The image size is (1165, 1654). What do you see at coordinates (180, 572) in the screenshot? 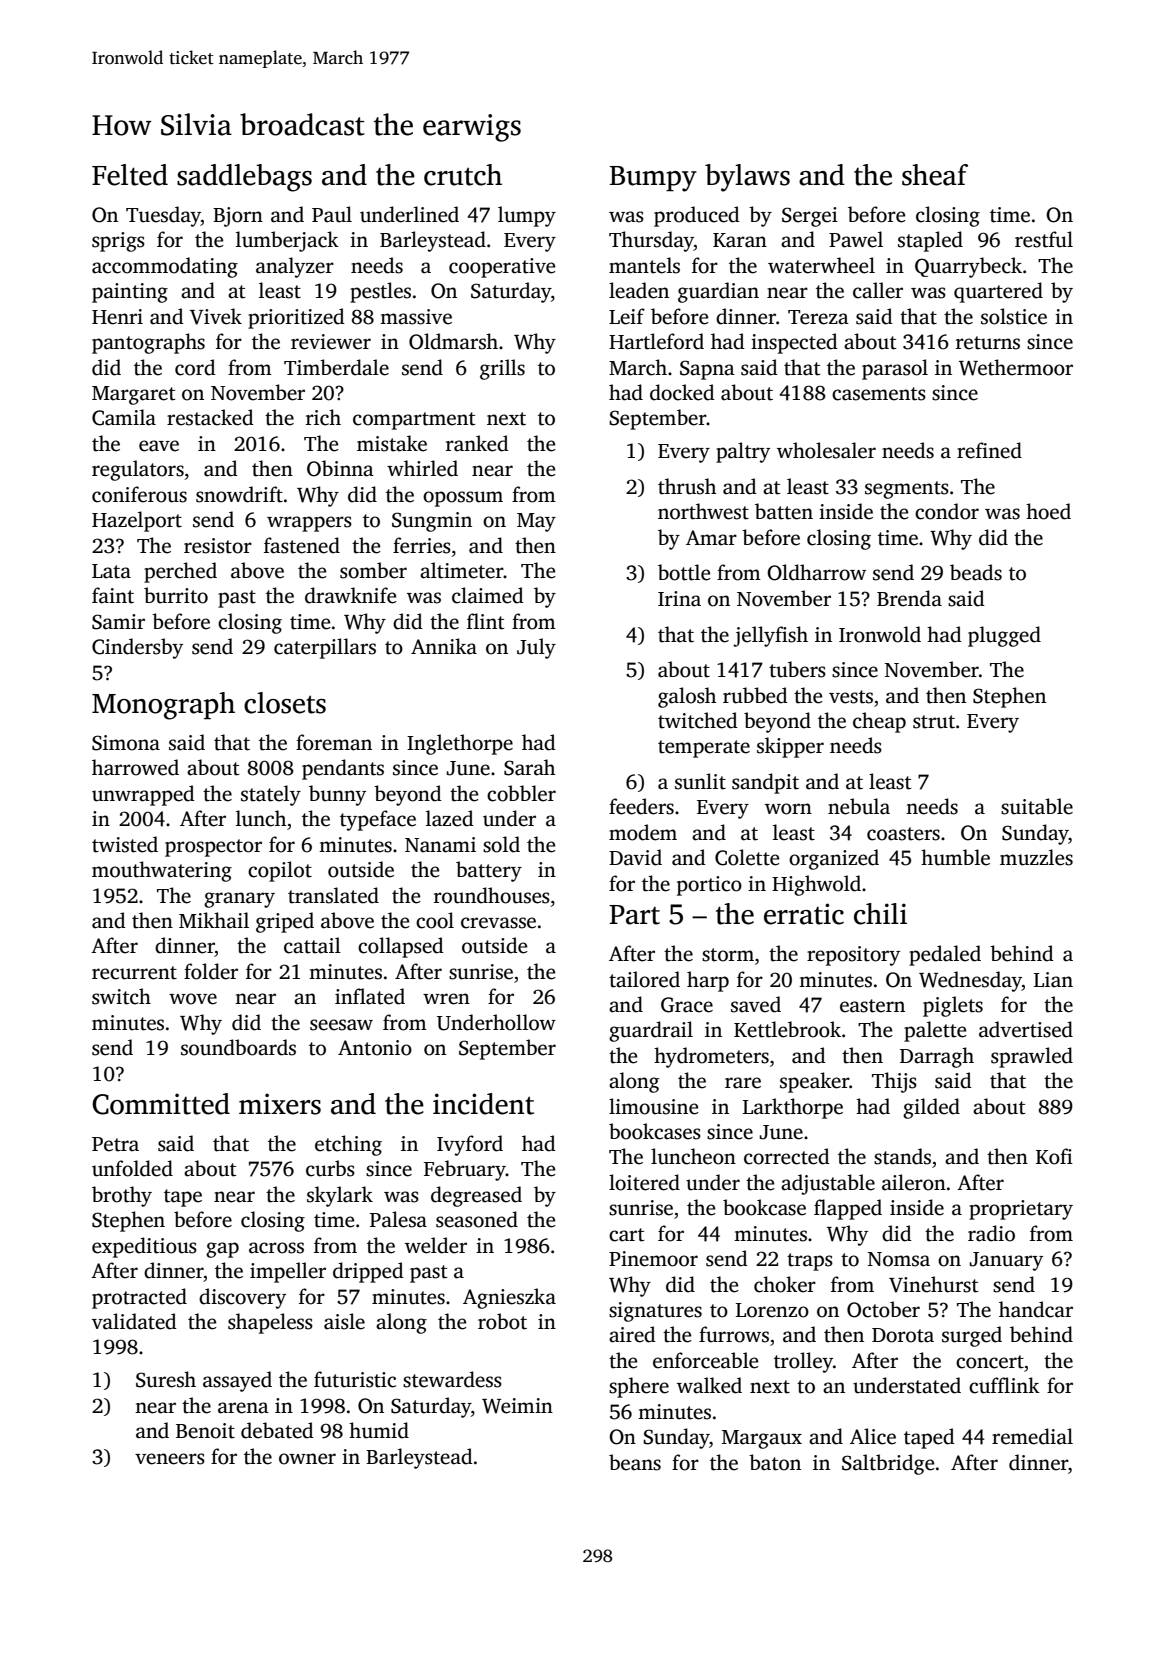
I see `perched` at bounding box center [180, 572].
